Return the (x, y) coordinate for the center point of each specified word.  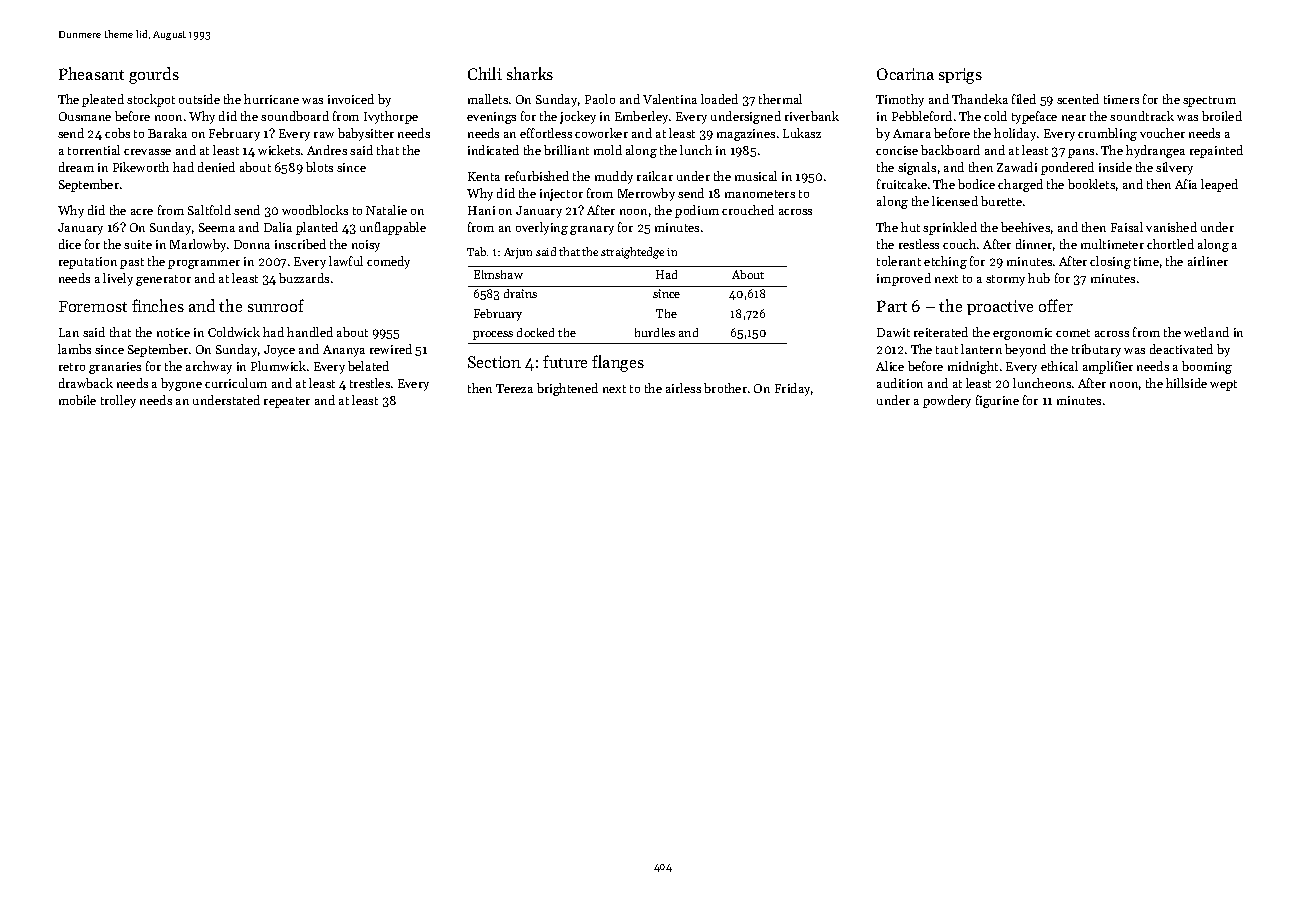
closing (1110, 262)
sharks (530, 73)
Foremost (93, 306)
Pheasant (91, 73)
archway (209, 367)
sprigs (960, 76)
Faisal (1127, 227)
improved (904, 279)
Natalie (386, 210)
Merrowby (646, 194)
